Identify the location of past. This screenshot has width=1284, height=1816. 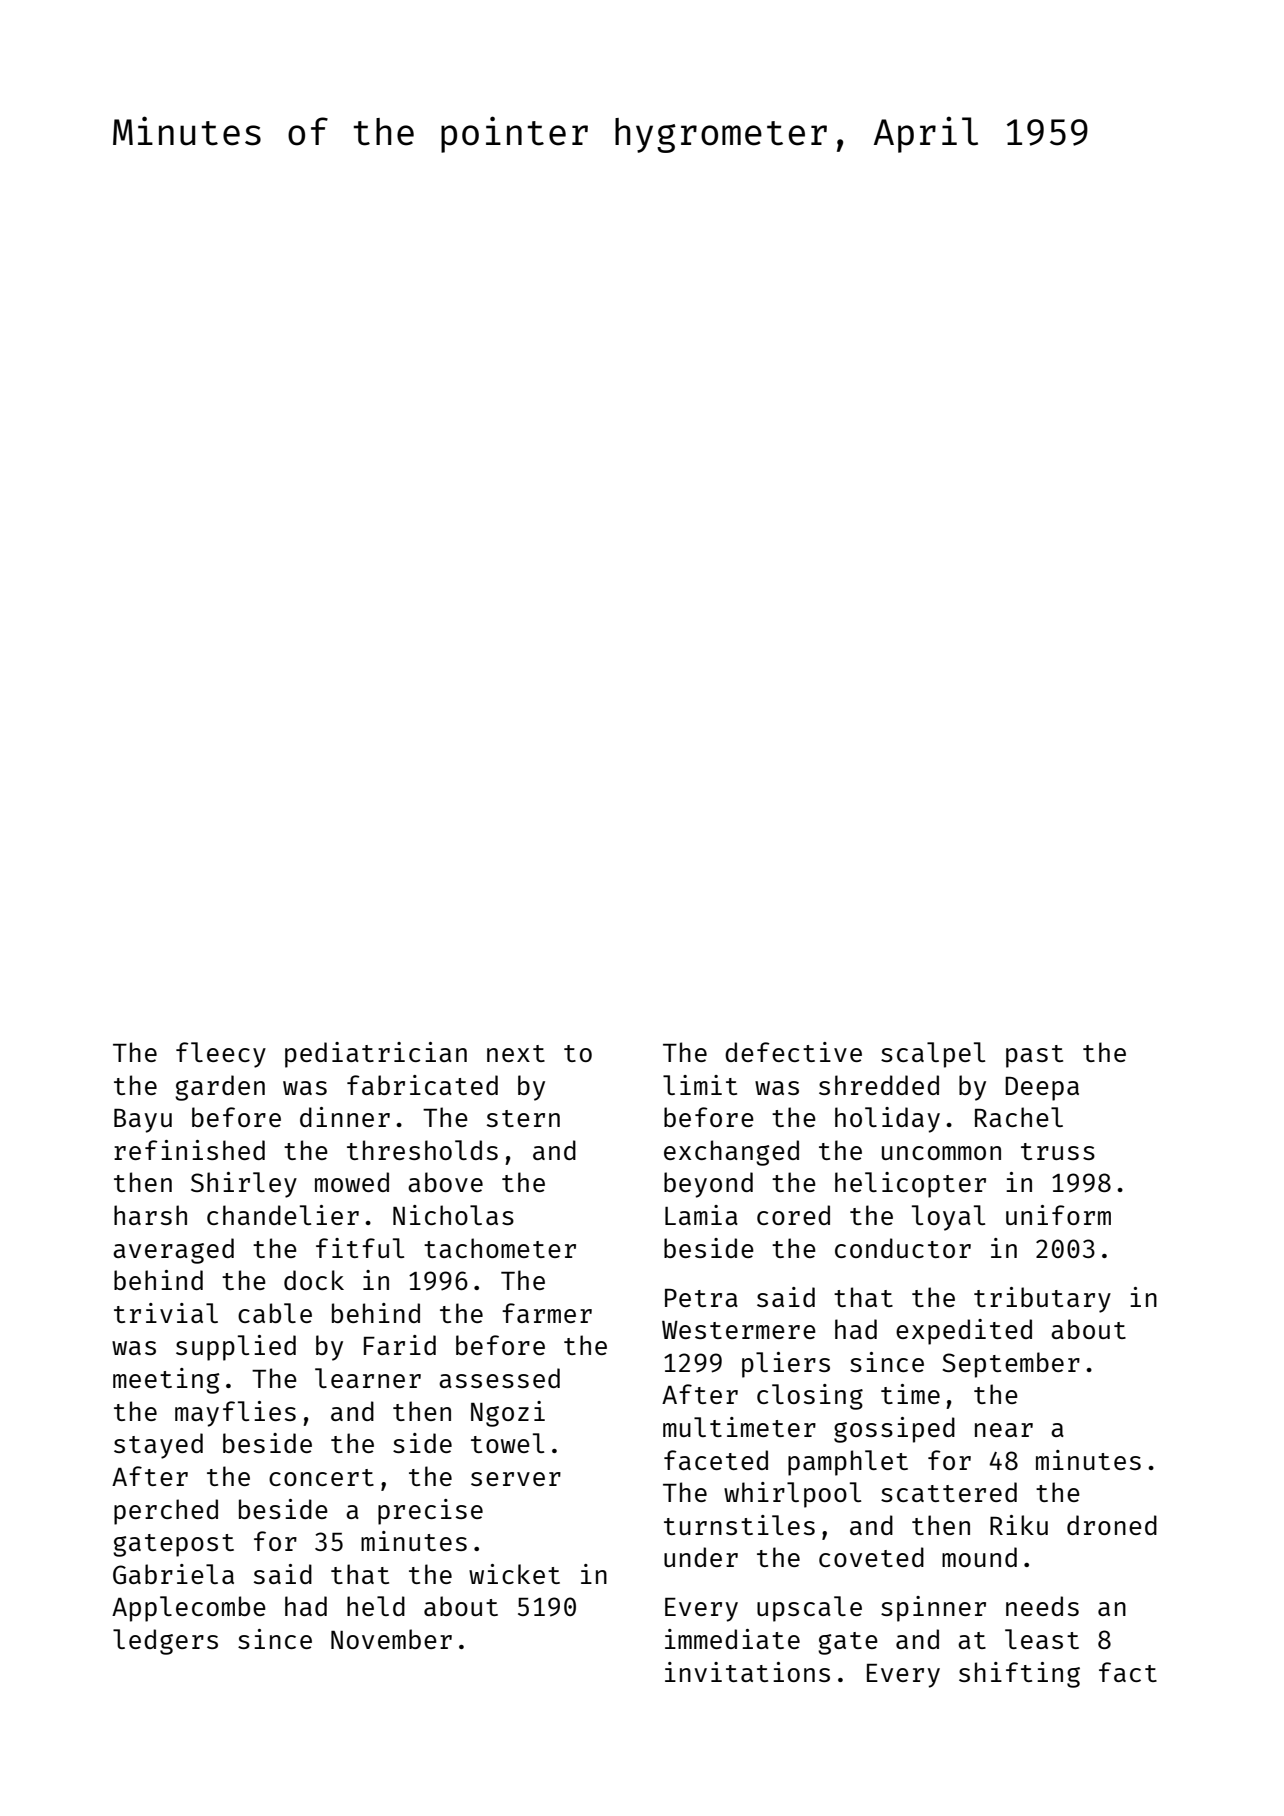
(1034, 1056).
